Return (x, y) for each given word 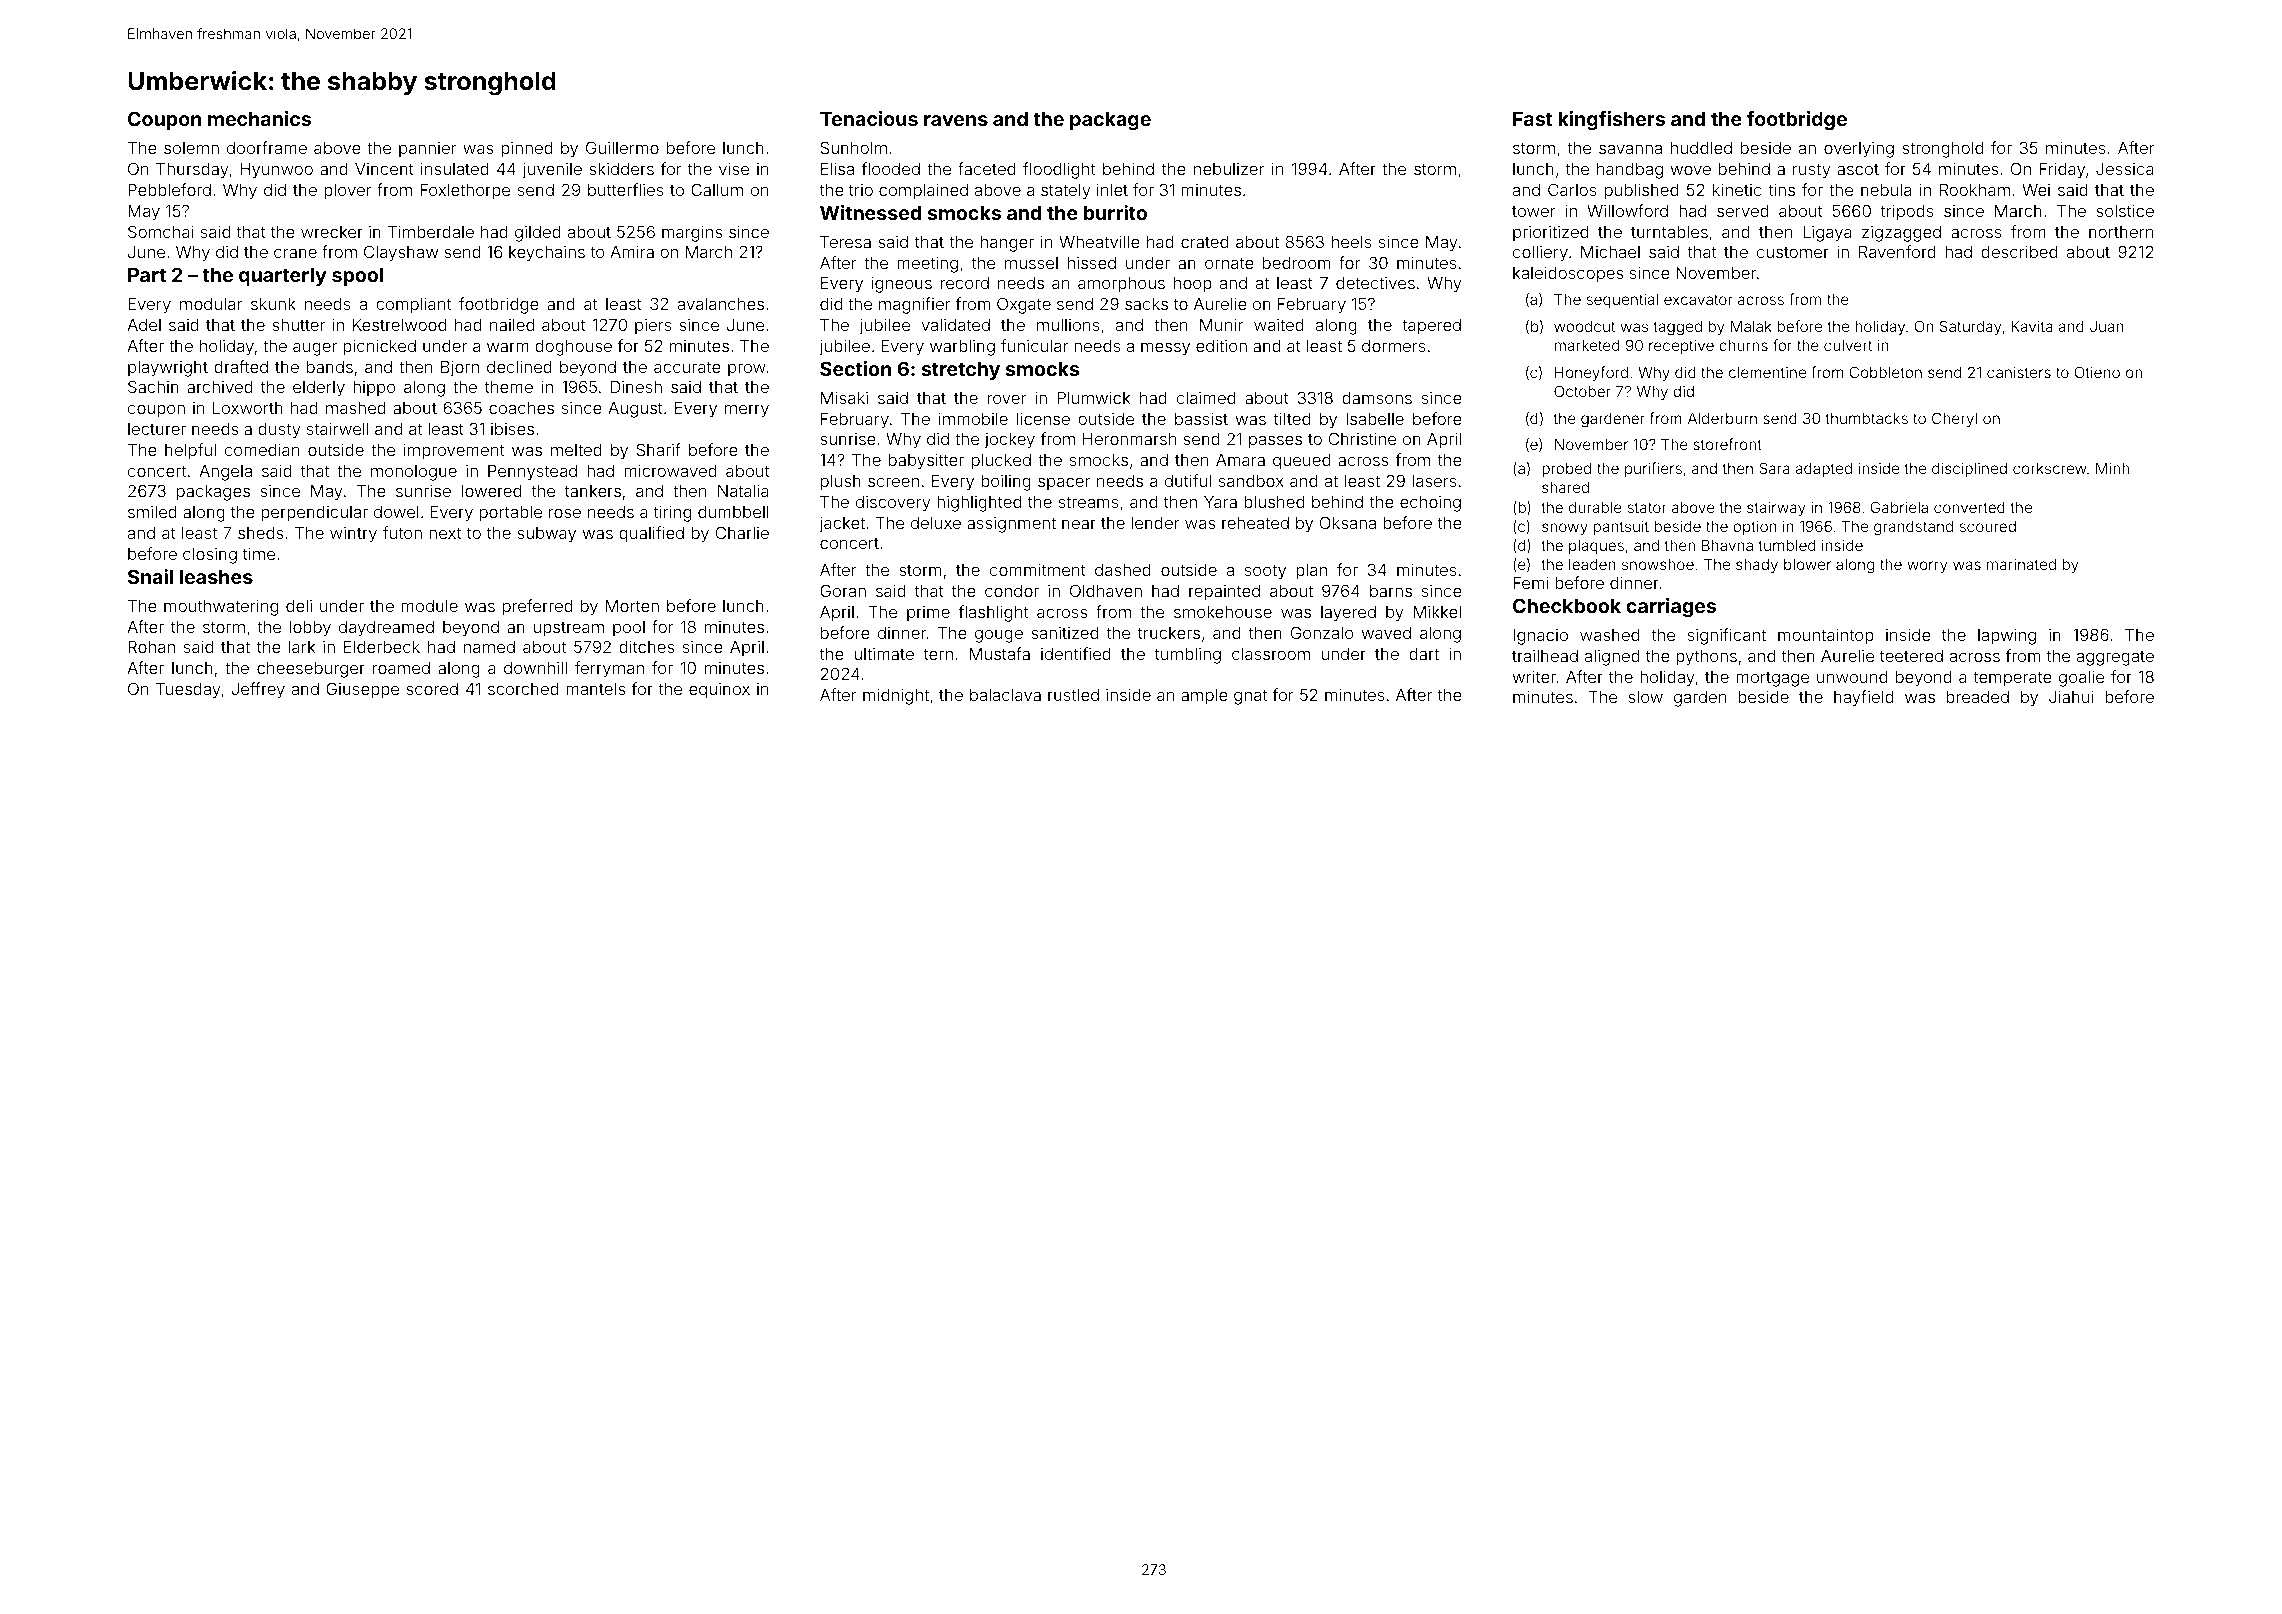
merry (747, 411)
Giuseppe (362, 690)
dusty (279, 431)
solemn (191, 148)
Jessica (2125, 169)
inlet (1112, 189)
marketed (1587, 345)
